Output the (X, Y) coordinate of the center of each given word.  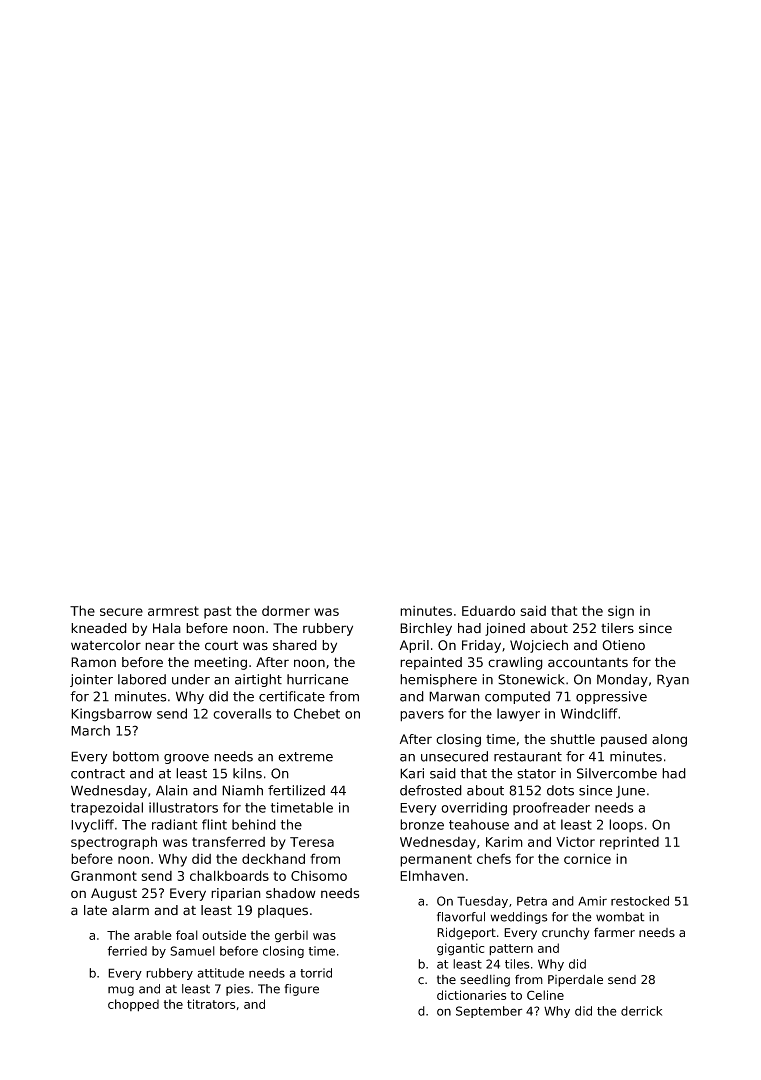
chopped (133, 1005)
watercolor (106, 645)
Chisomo (319, 875)
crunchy (565, 934)
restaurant (528, 757)
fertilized (296, 790)
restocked (640, 901)
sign (621, 612)
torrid (316, 973)
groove (186, 759)
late (95, 910)
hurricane (318, 679)
